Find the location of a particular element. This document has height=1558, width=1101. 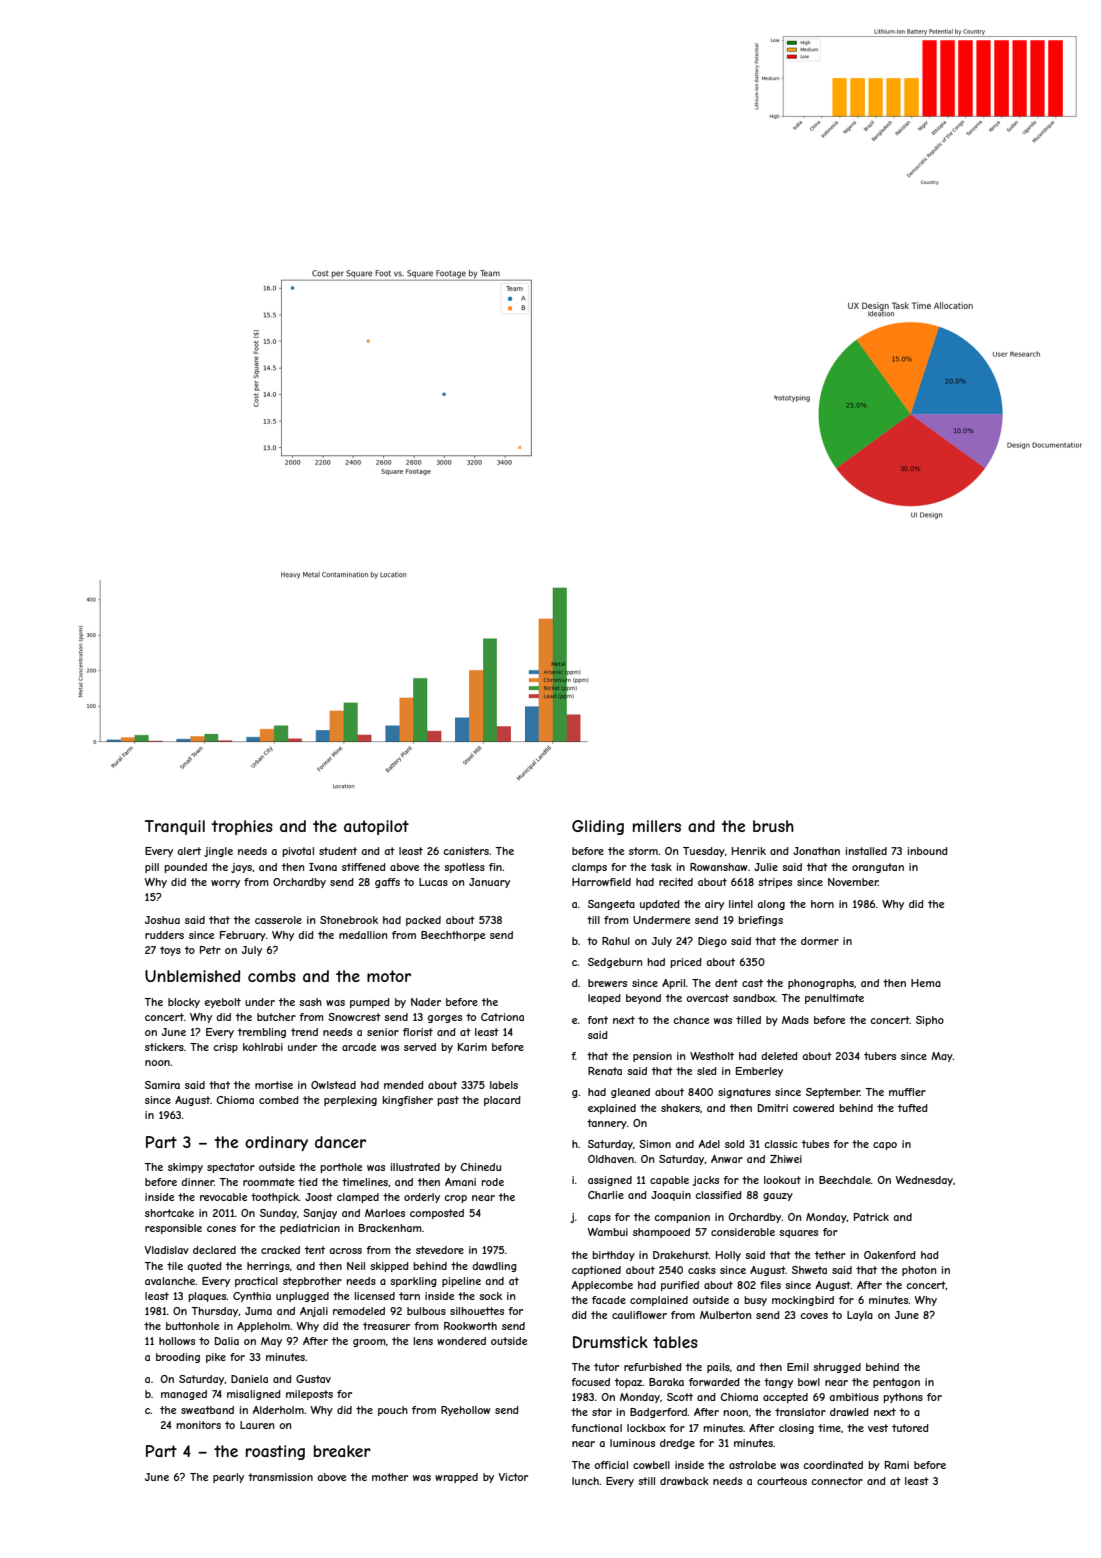

combed is located at coordinates (279, 1100).
